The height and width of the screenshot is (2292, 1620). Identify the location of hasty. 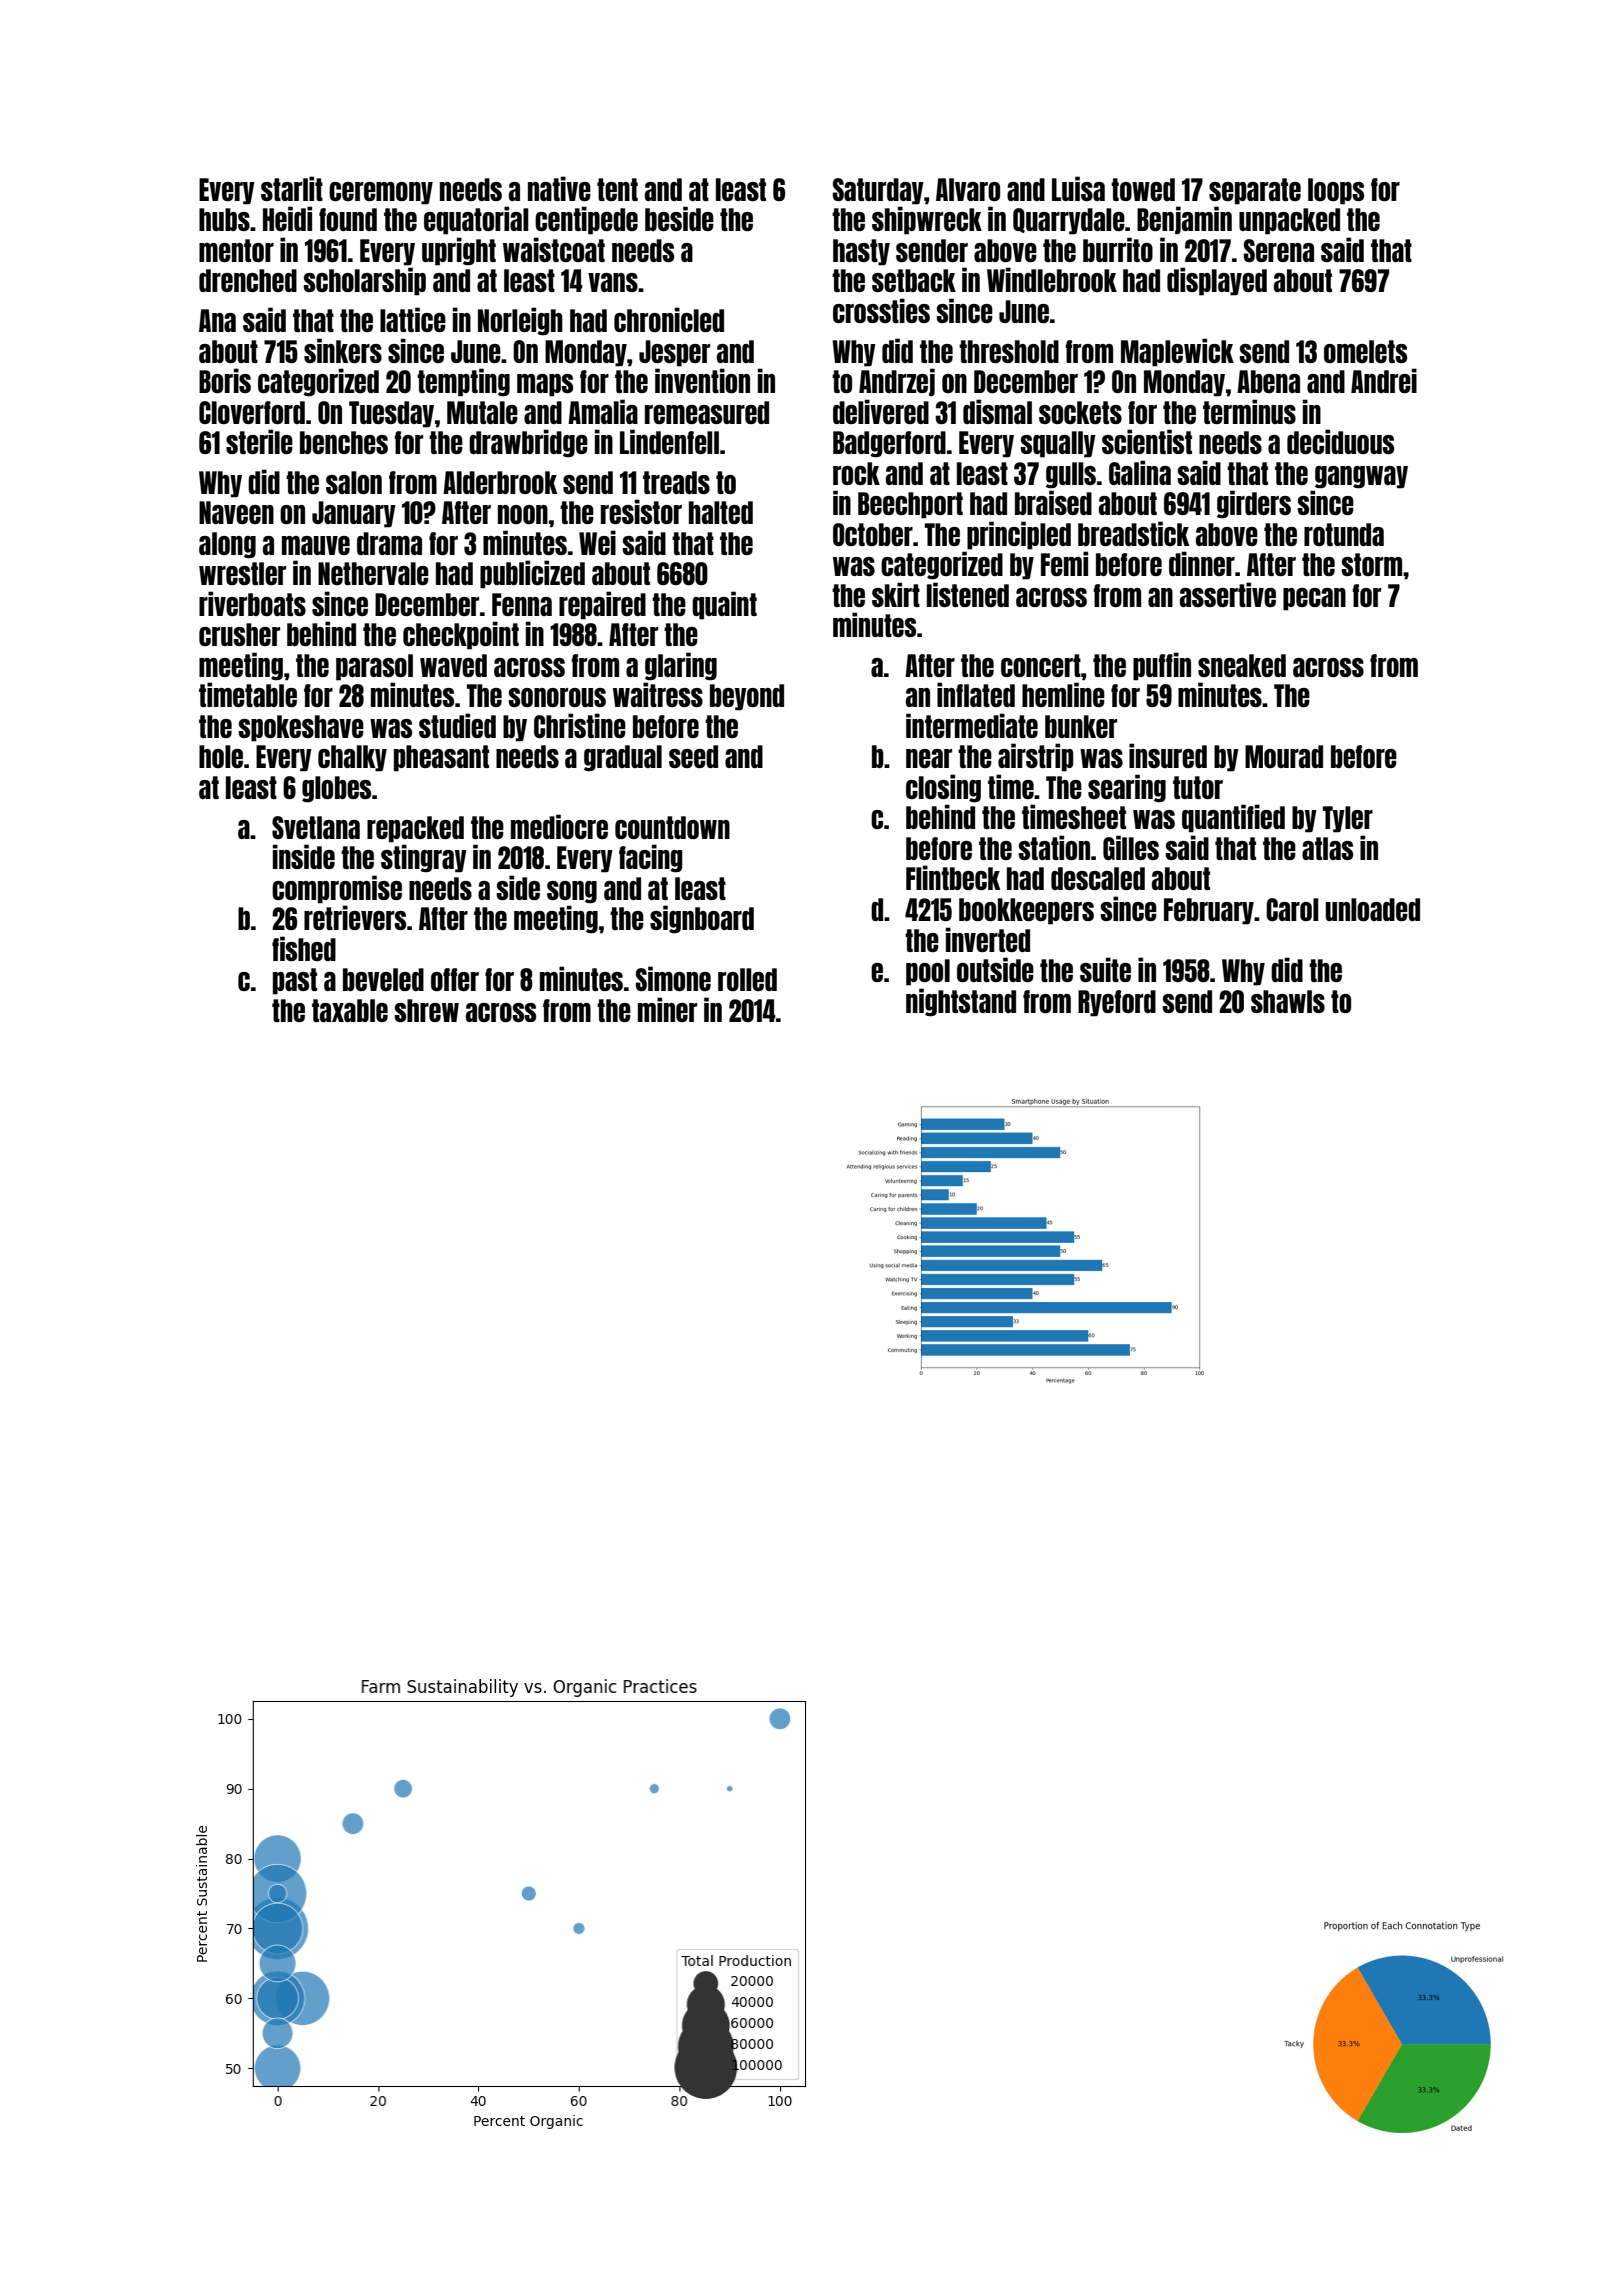
(861, 252).
